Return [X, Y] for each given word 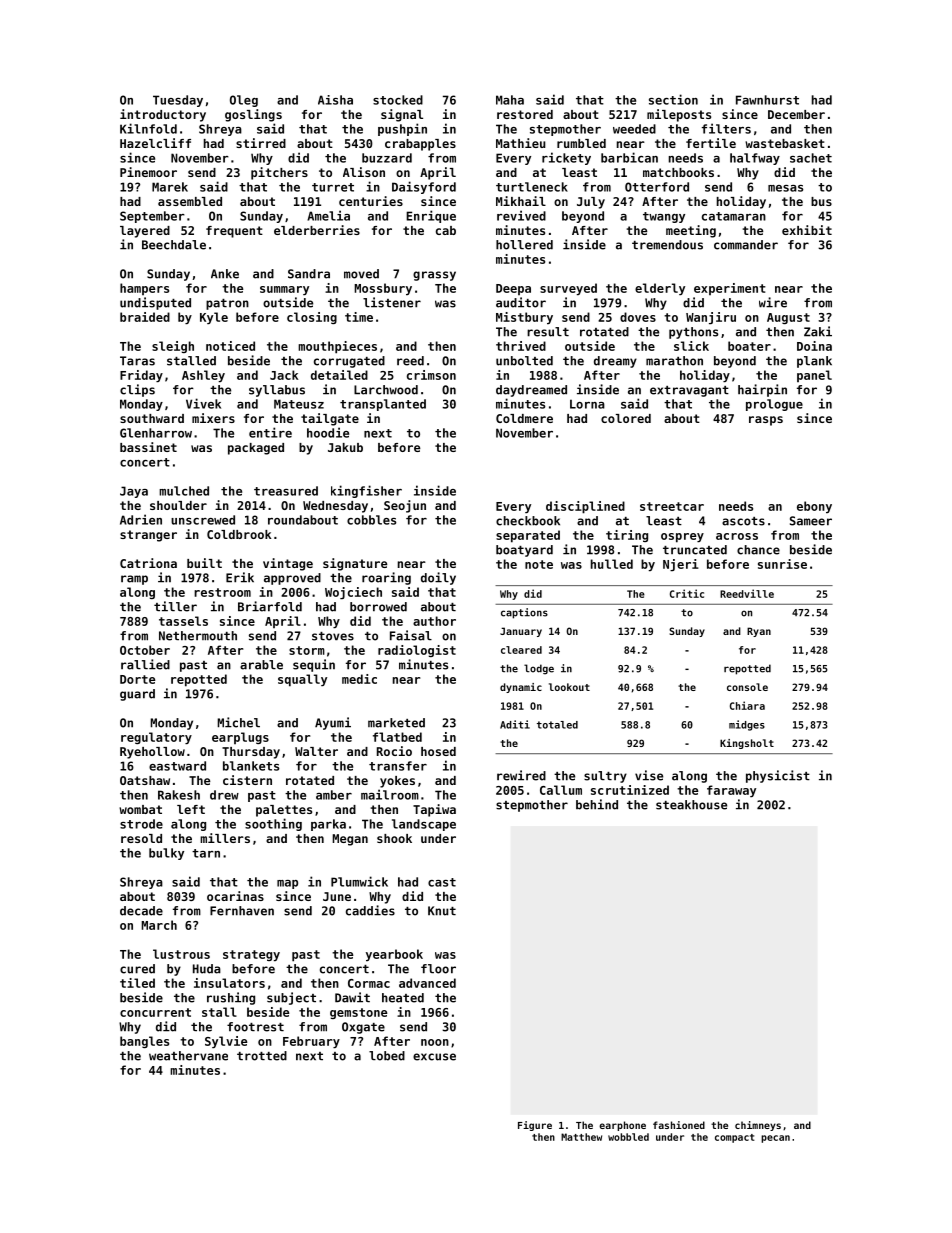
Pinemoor [148, 172]
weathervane [188, 1056]
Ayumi [333, 723]
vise [649, 775]
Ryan [759, 632]
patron [227, 304]
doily [438, 578]
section [673, 99]
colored [626, 418]
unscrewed [203, 520]
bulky [166, 854]
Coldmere [524, 418]
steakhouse [691, 805]
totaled [557, 725]
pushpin [402, 129]
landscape [424, 825]
